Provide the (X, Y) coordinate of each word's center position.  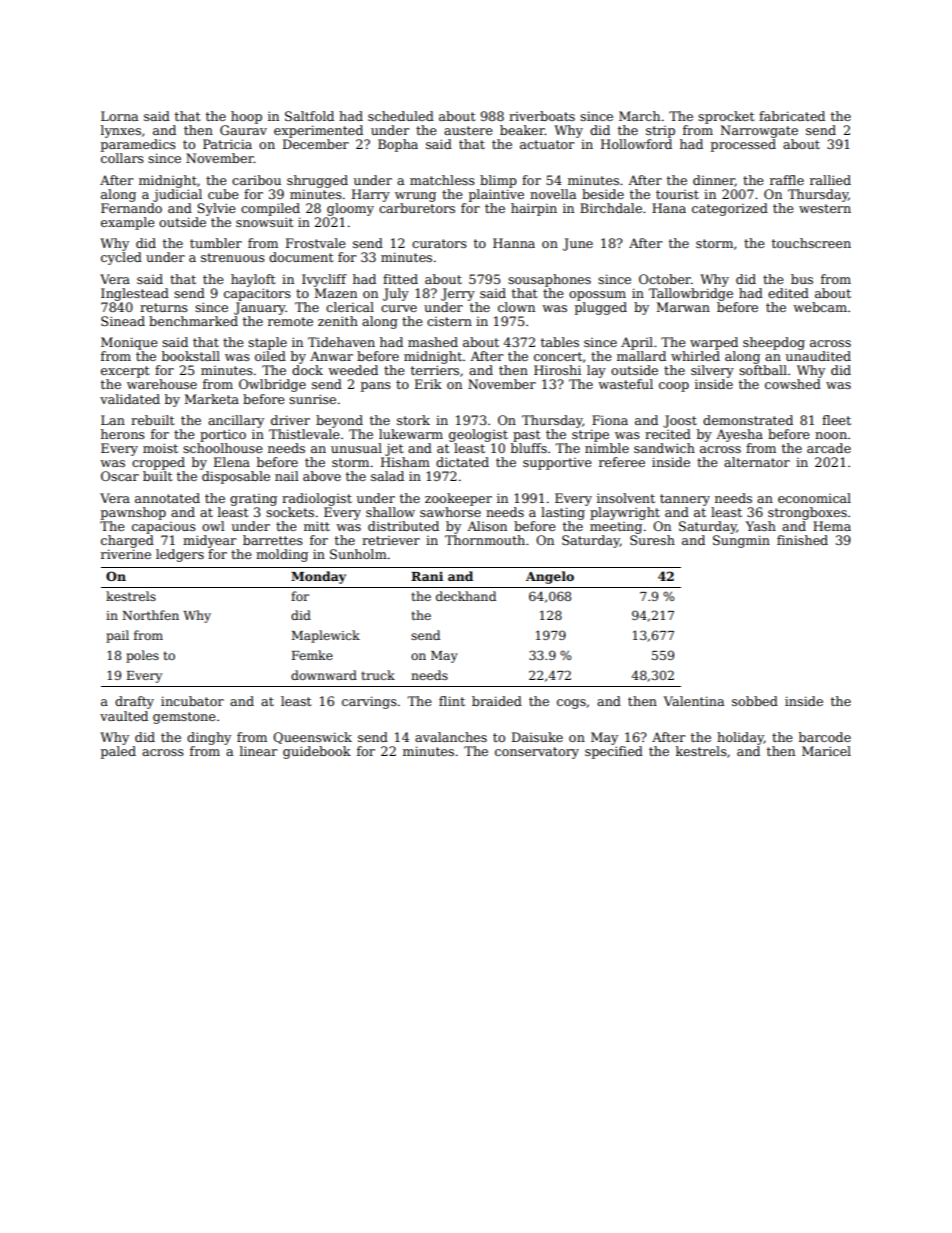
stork (413, 420)
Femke (312, 655)
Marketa (212, 399)
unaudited (818, 356)
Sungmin (741, 541)
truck (378, 675)
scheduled (401, 116)
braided (497, 701)
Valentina (694, 701)
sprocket (726, 117)
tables (560, 342)
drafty (134, 702)
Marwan (683, 307)
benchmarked (193, 321)
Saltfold (309, 116)
